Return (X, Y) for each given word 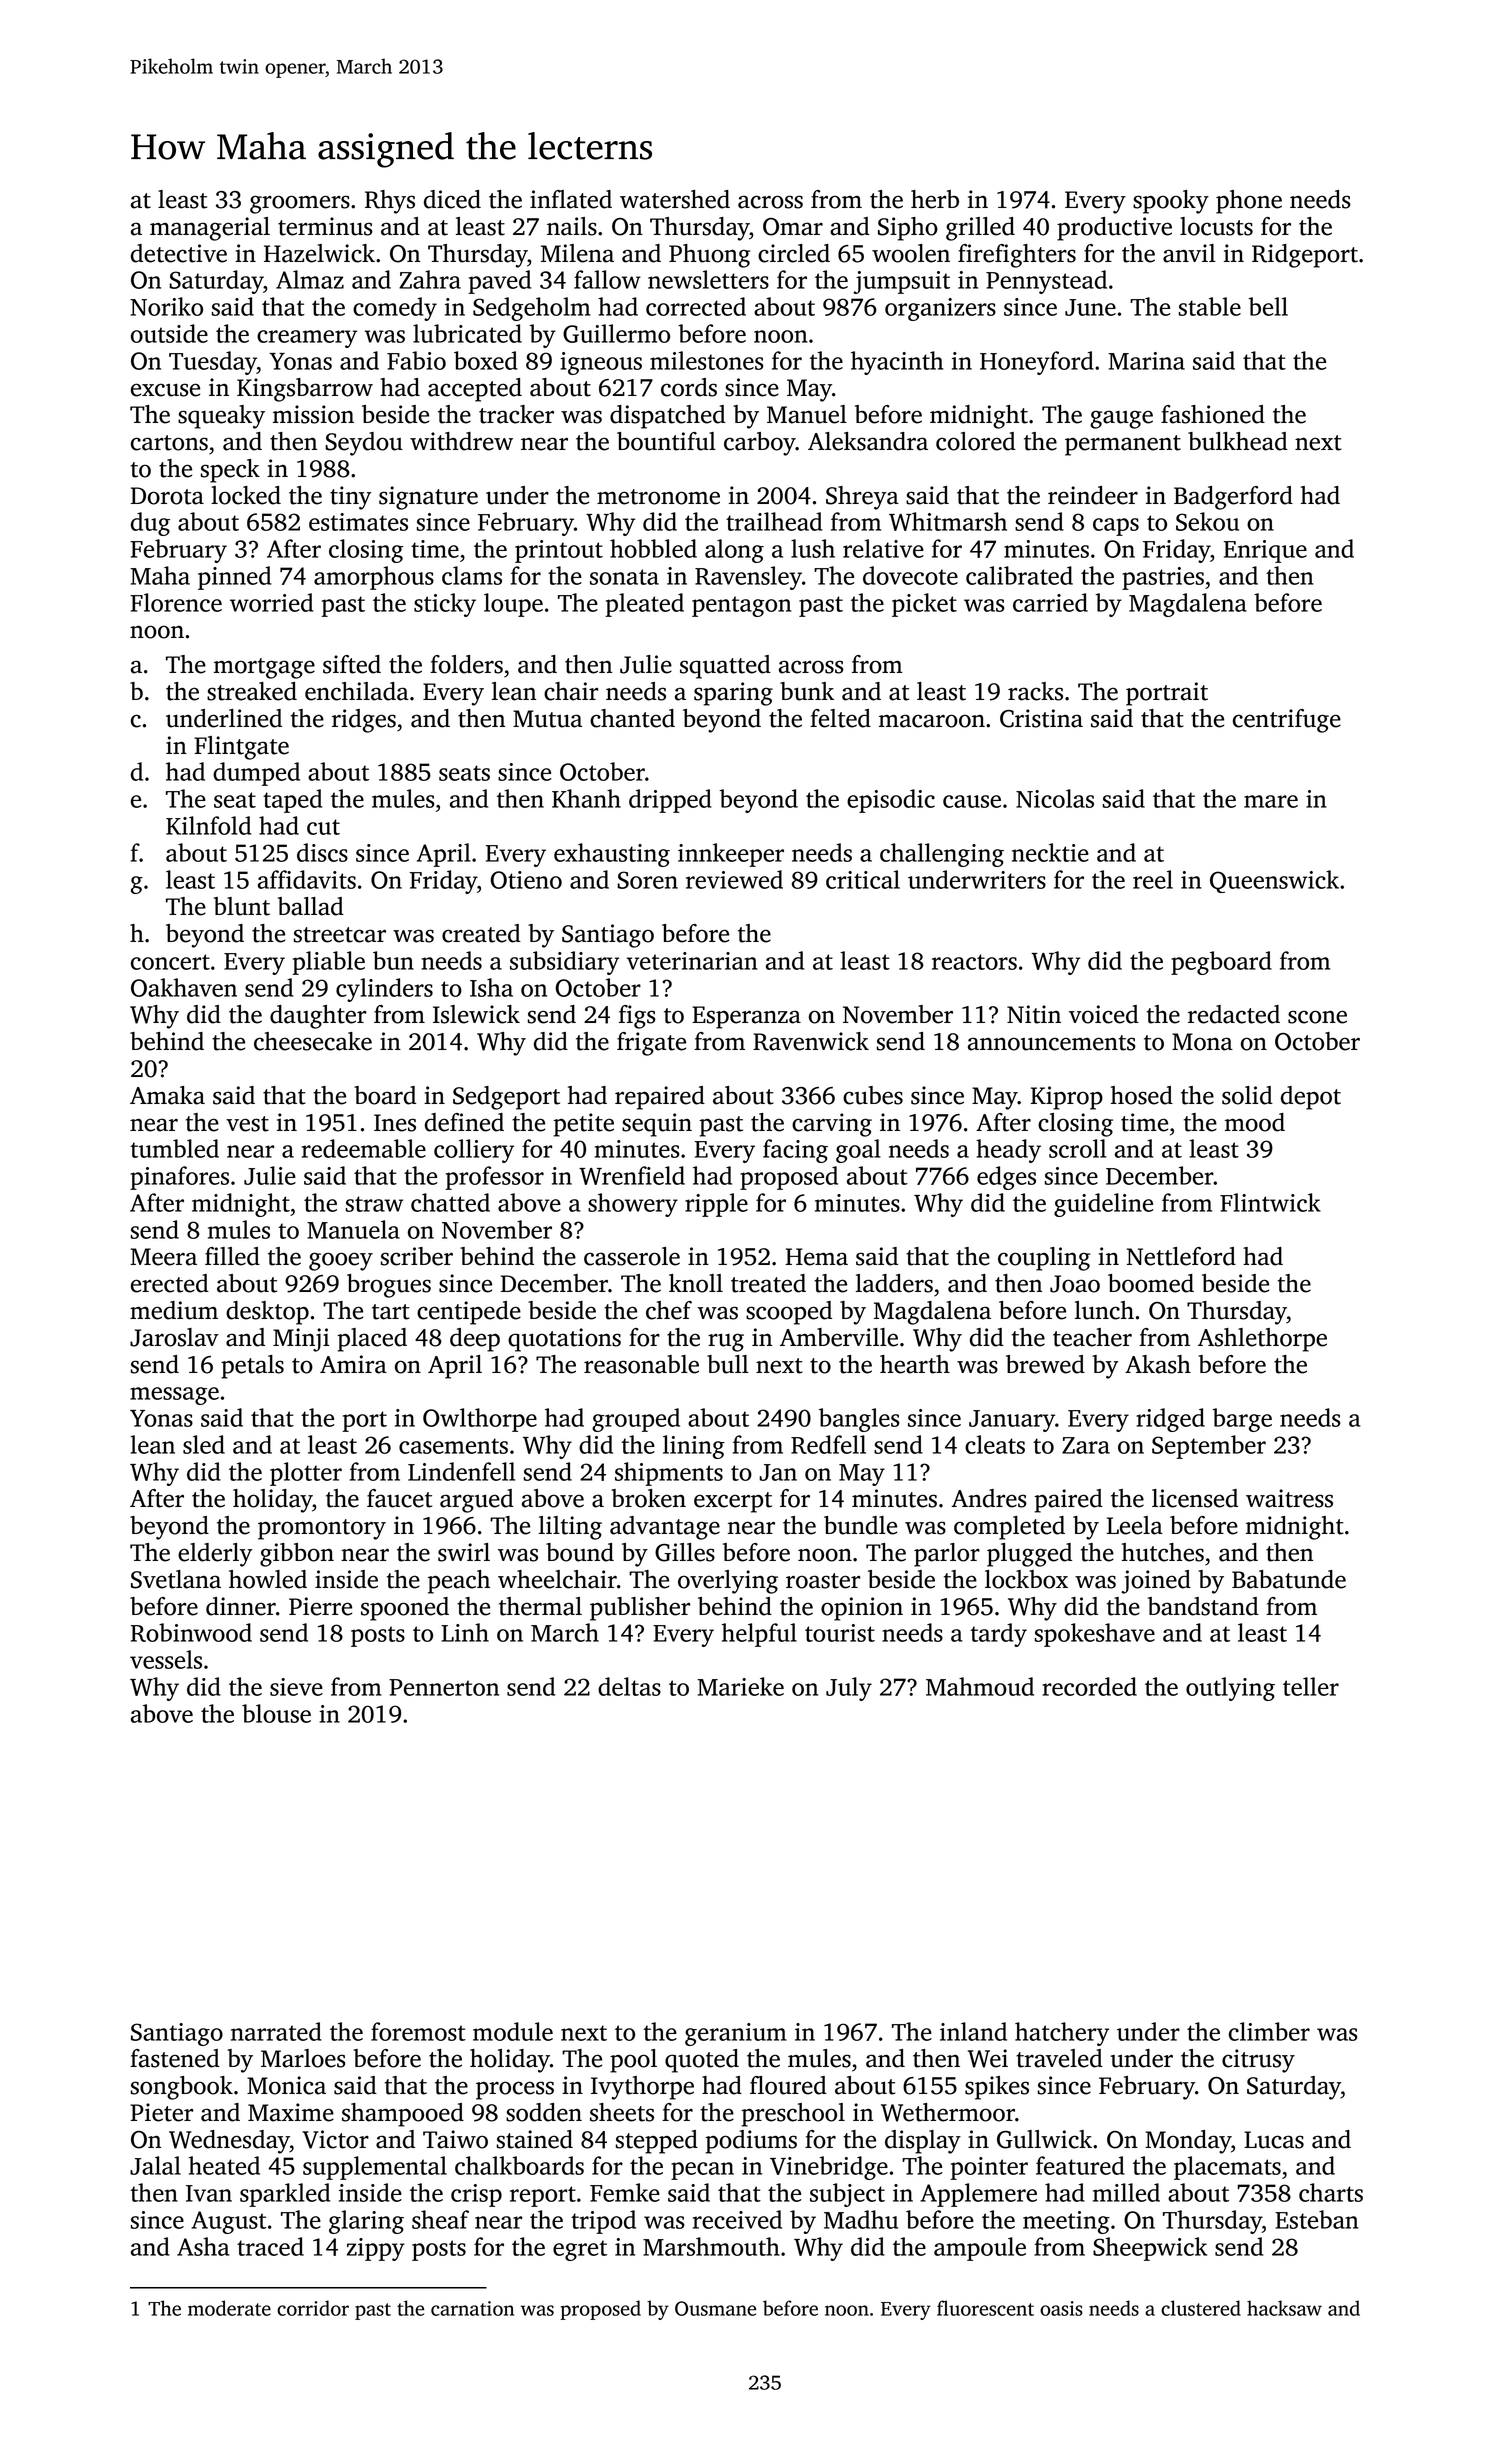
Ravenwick (811, 1041)
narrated (276, 2031)
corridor (313, 2308)
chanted (632, 718)
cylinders (384, 990)
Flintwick (1270, 1202)
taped (292, 801)
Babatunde (1289, 1579)
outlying (1230, 1689)
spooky (1171, 202)
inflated (571, 199)
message (174, 1396)
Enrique (1265, 551)
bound (580, 1552)
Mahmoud (980, 1686)
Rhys (390, 202)
